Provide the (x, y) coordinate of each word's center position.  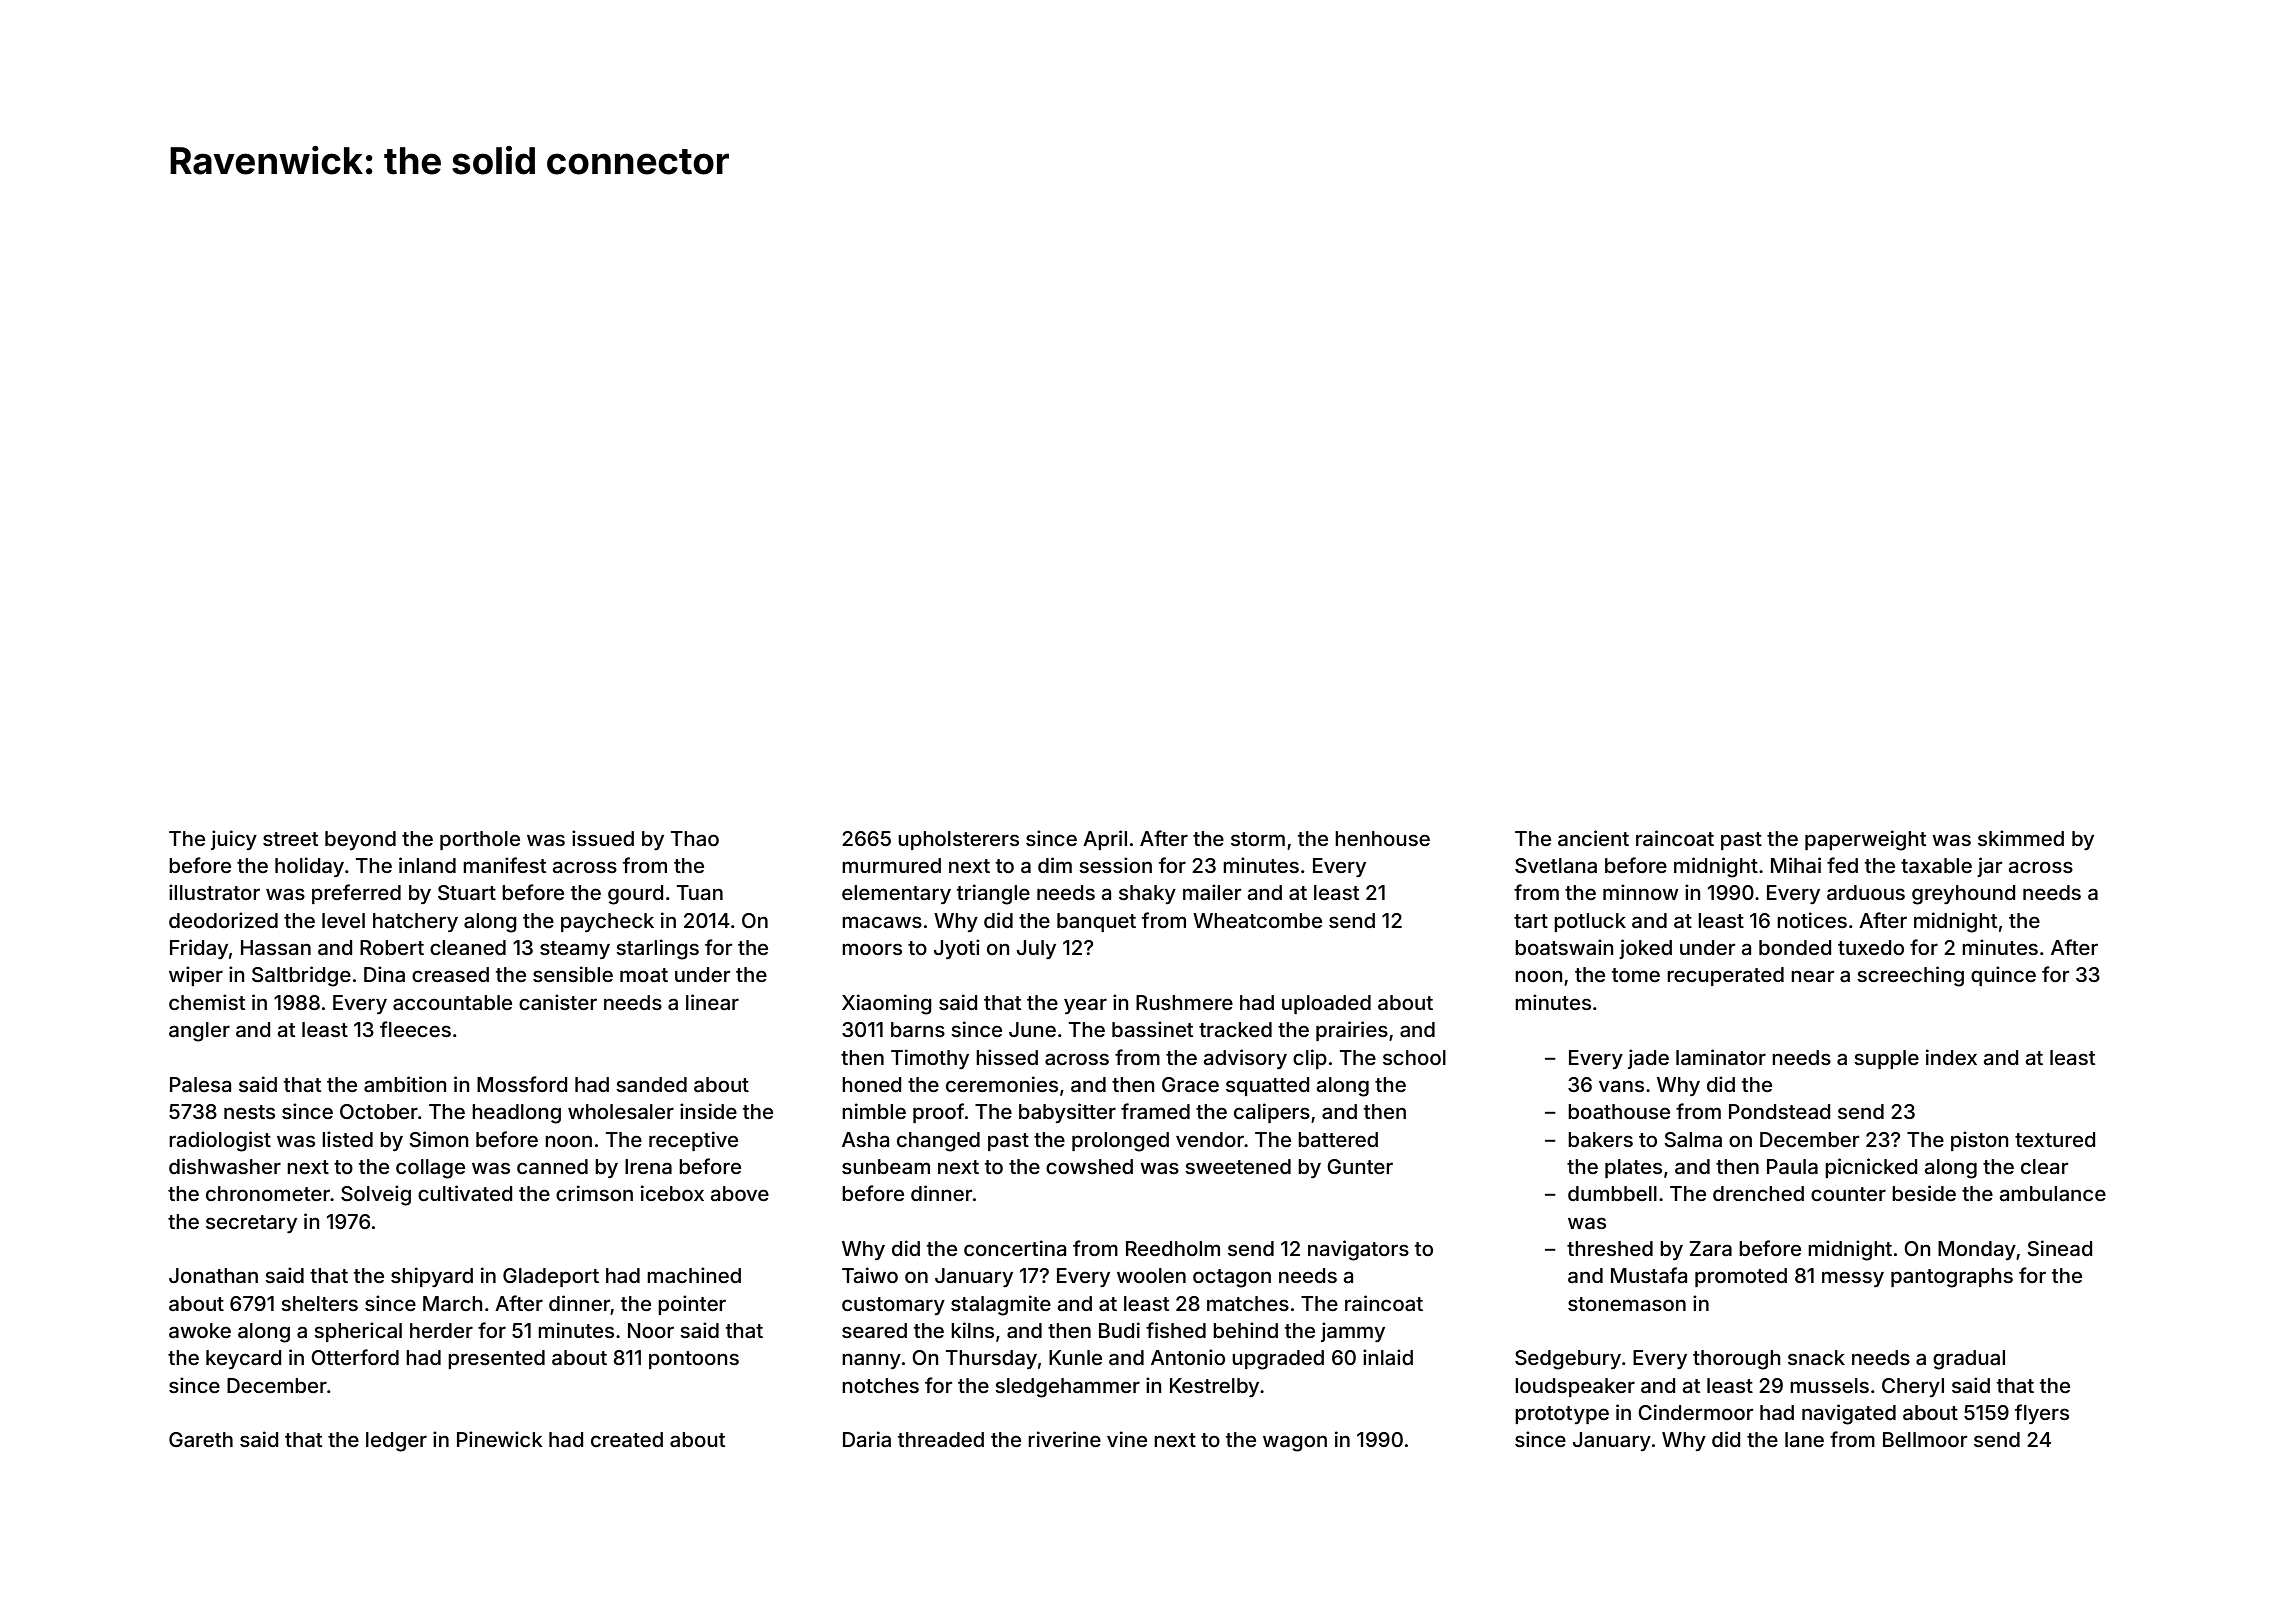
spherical (358, 1332)
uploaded (1326, 1004)
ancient (1593, 838)
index (1951, 1057)
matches (1248, 1303)
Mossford (522, 1084)
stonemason (1627, 1304)
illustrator (214, 892)
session (1115, 865)
